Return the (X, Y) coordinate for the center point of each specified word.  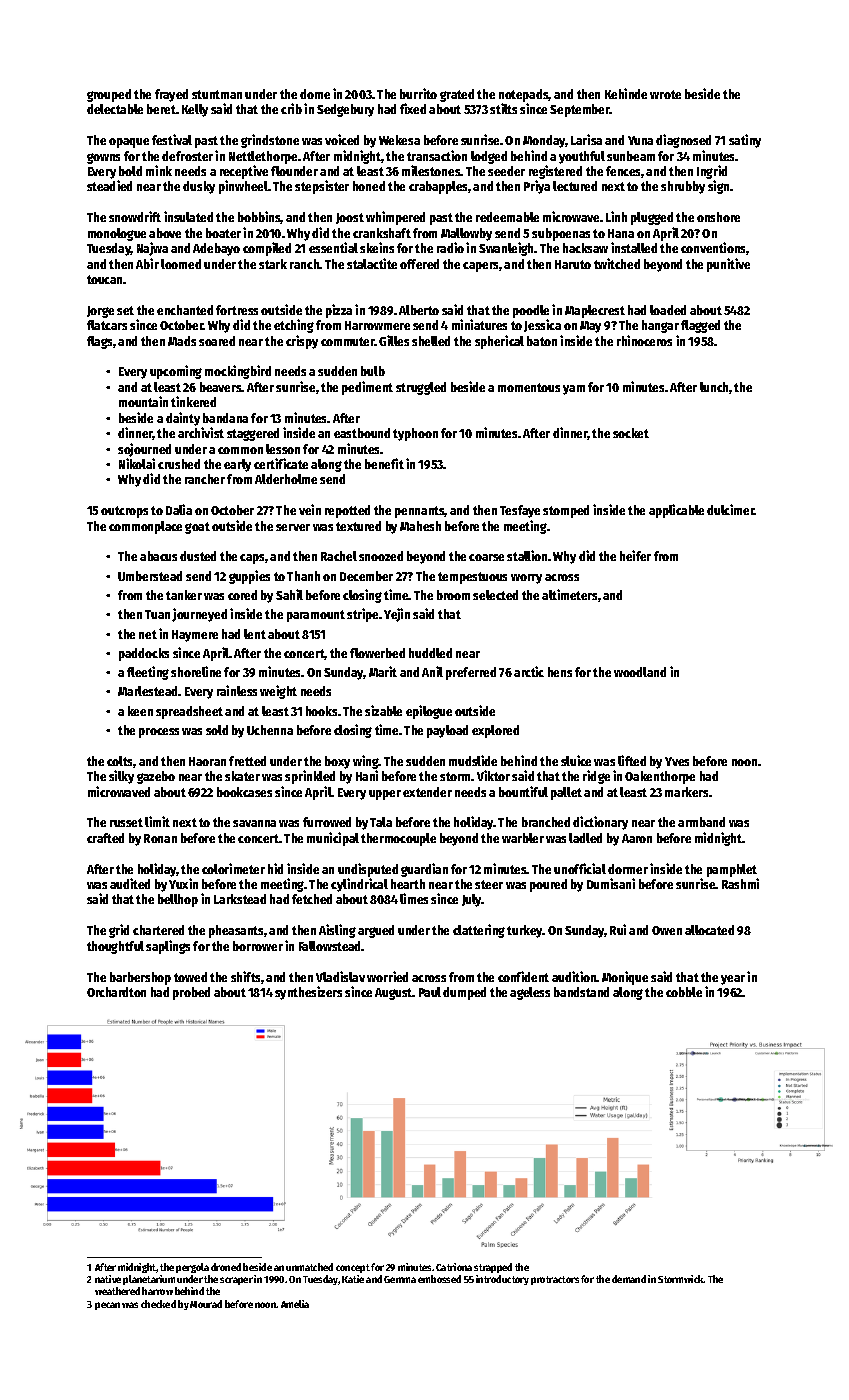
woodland (640, 672)
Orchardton (116, 992)
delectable (115, 109)
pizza (339, 311)
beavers (221, 387)
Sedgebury (345, 110)
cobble (684, 992)
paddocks (144, 654)
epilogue (429, 712)
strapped (493, 1268)
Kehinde (626, 93)
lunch (714, 387)
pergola (192, 1268)
